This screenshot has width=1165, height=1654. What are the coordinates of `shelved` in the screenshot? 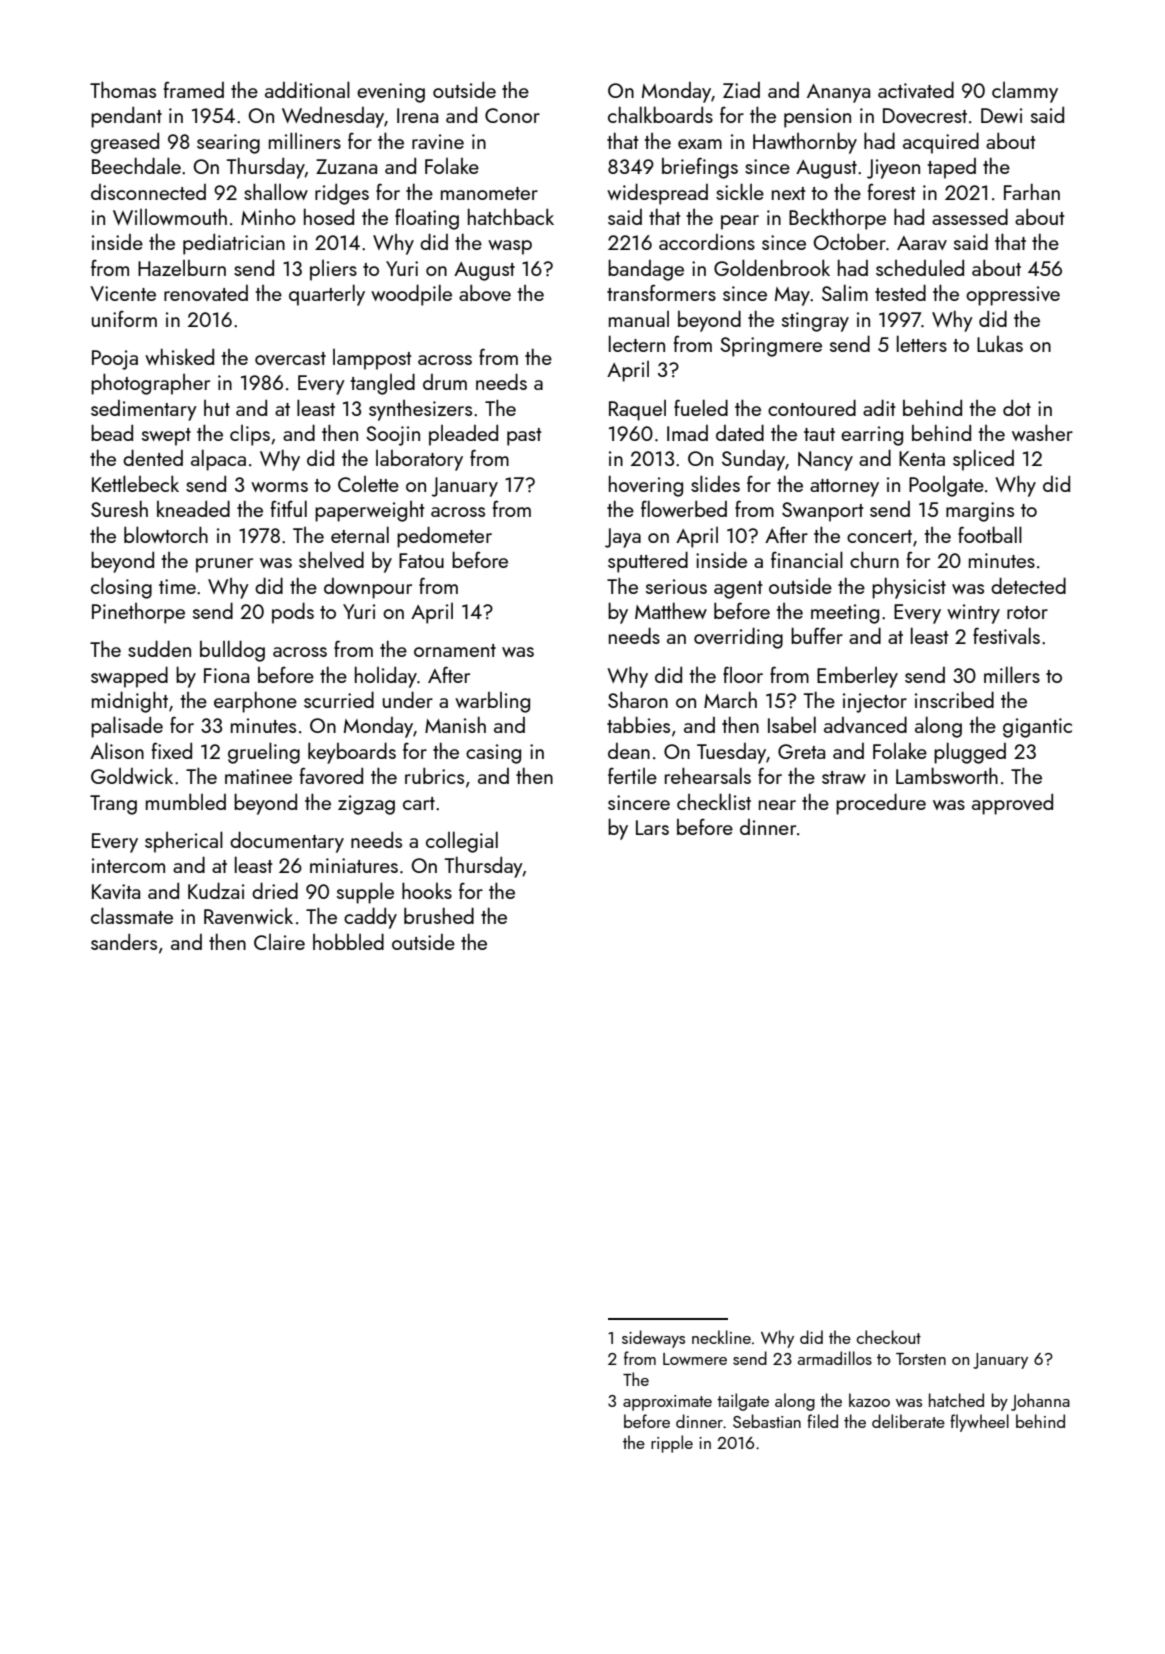 It's located at (331, 559).
